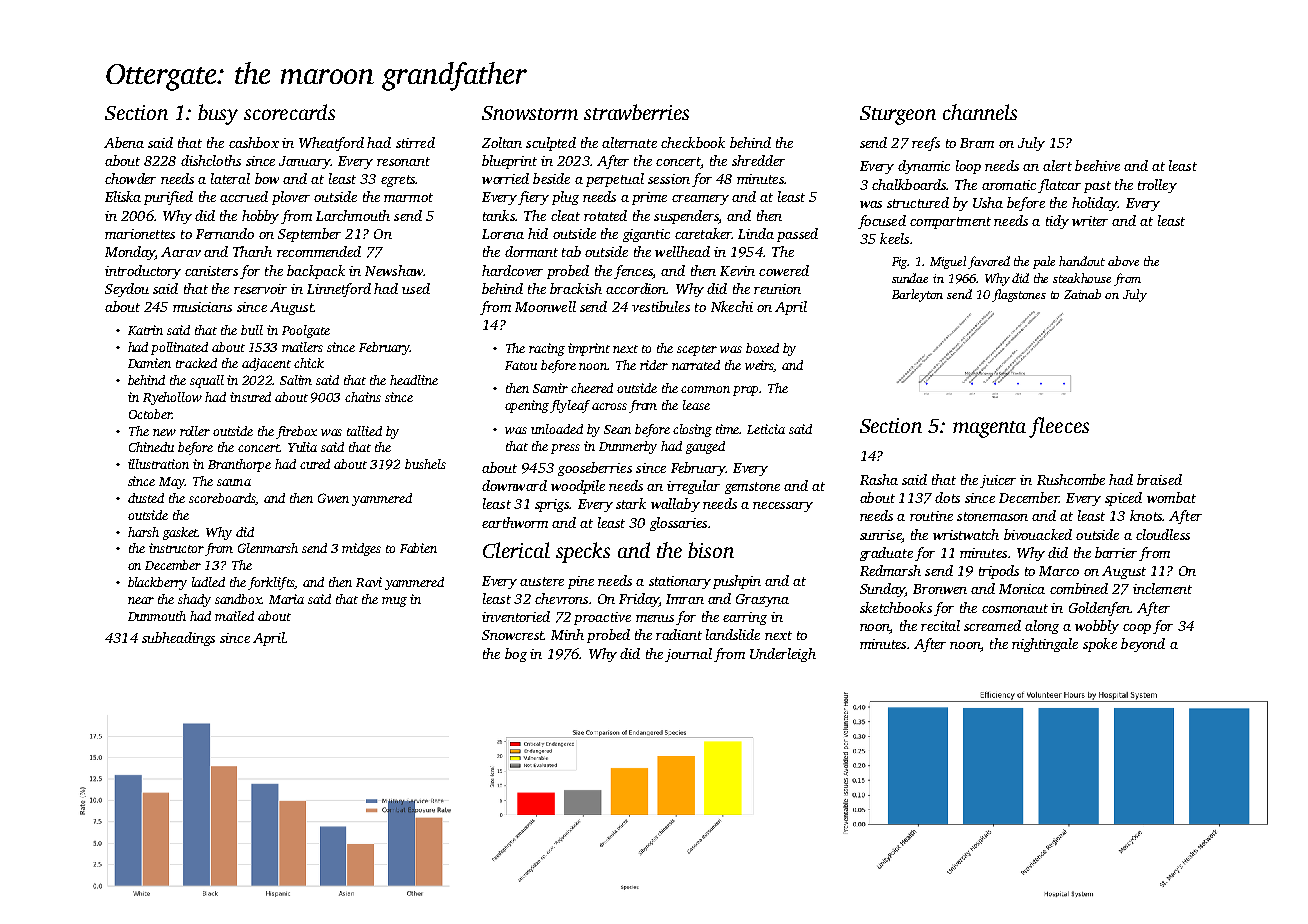 Image resolution: width=1308 pixels, height=924 pixels. Describe the element at coordinates (766, 429) in the screenshot. I see `Leticia` at that location.
